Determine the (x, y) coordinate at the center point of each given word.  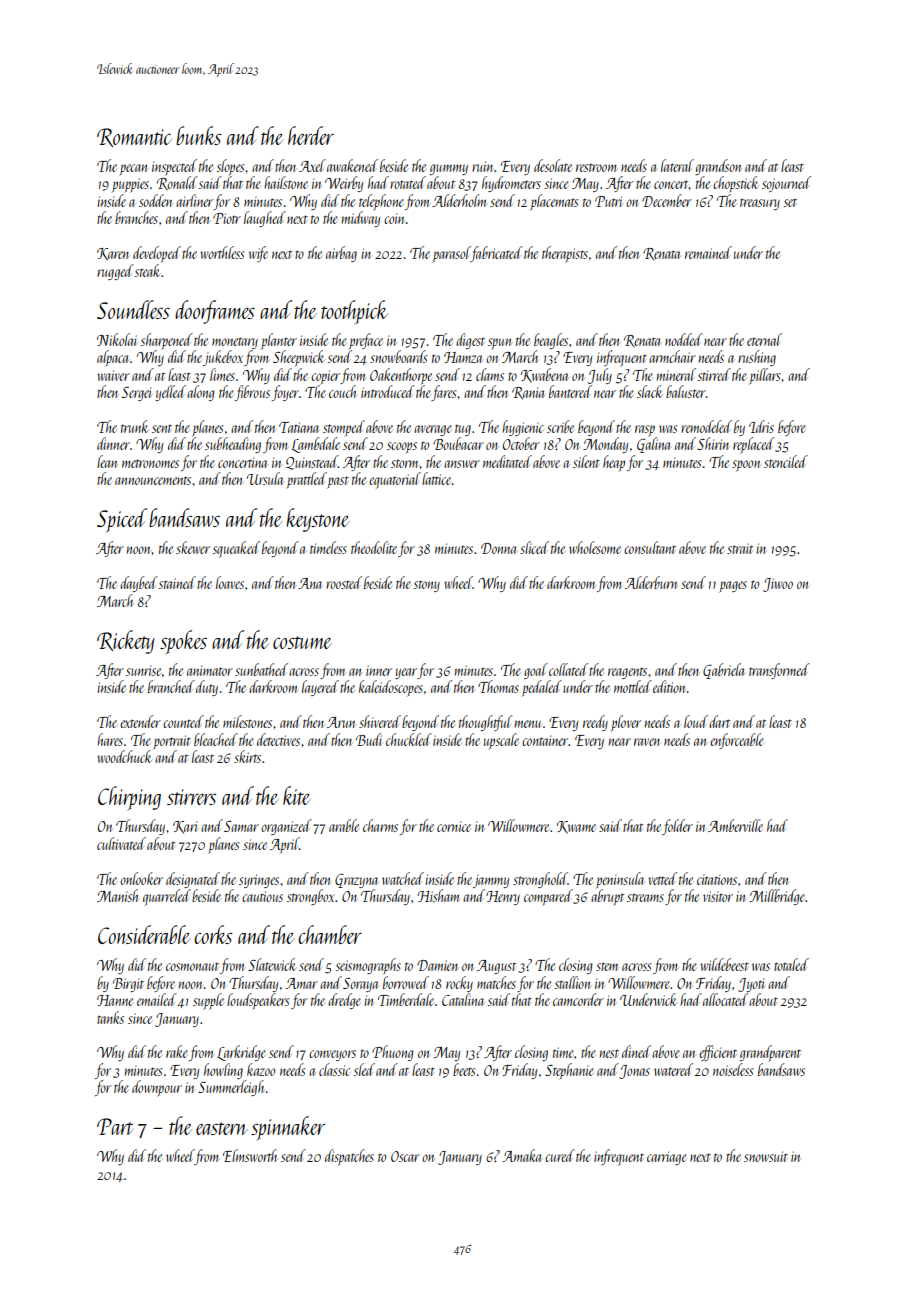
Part (115, 1126)
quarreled (167, 897)
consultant (650, 547)
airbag (341, 254)
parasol (451, 254)
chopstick (736, 184)
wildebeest (724, 964)
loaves (230, 582)
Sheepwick (299, 358)
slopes (230, 167)
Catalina (463, 999)
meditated (507, 461)
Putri (609, 201)
